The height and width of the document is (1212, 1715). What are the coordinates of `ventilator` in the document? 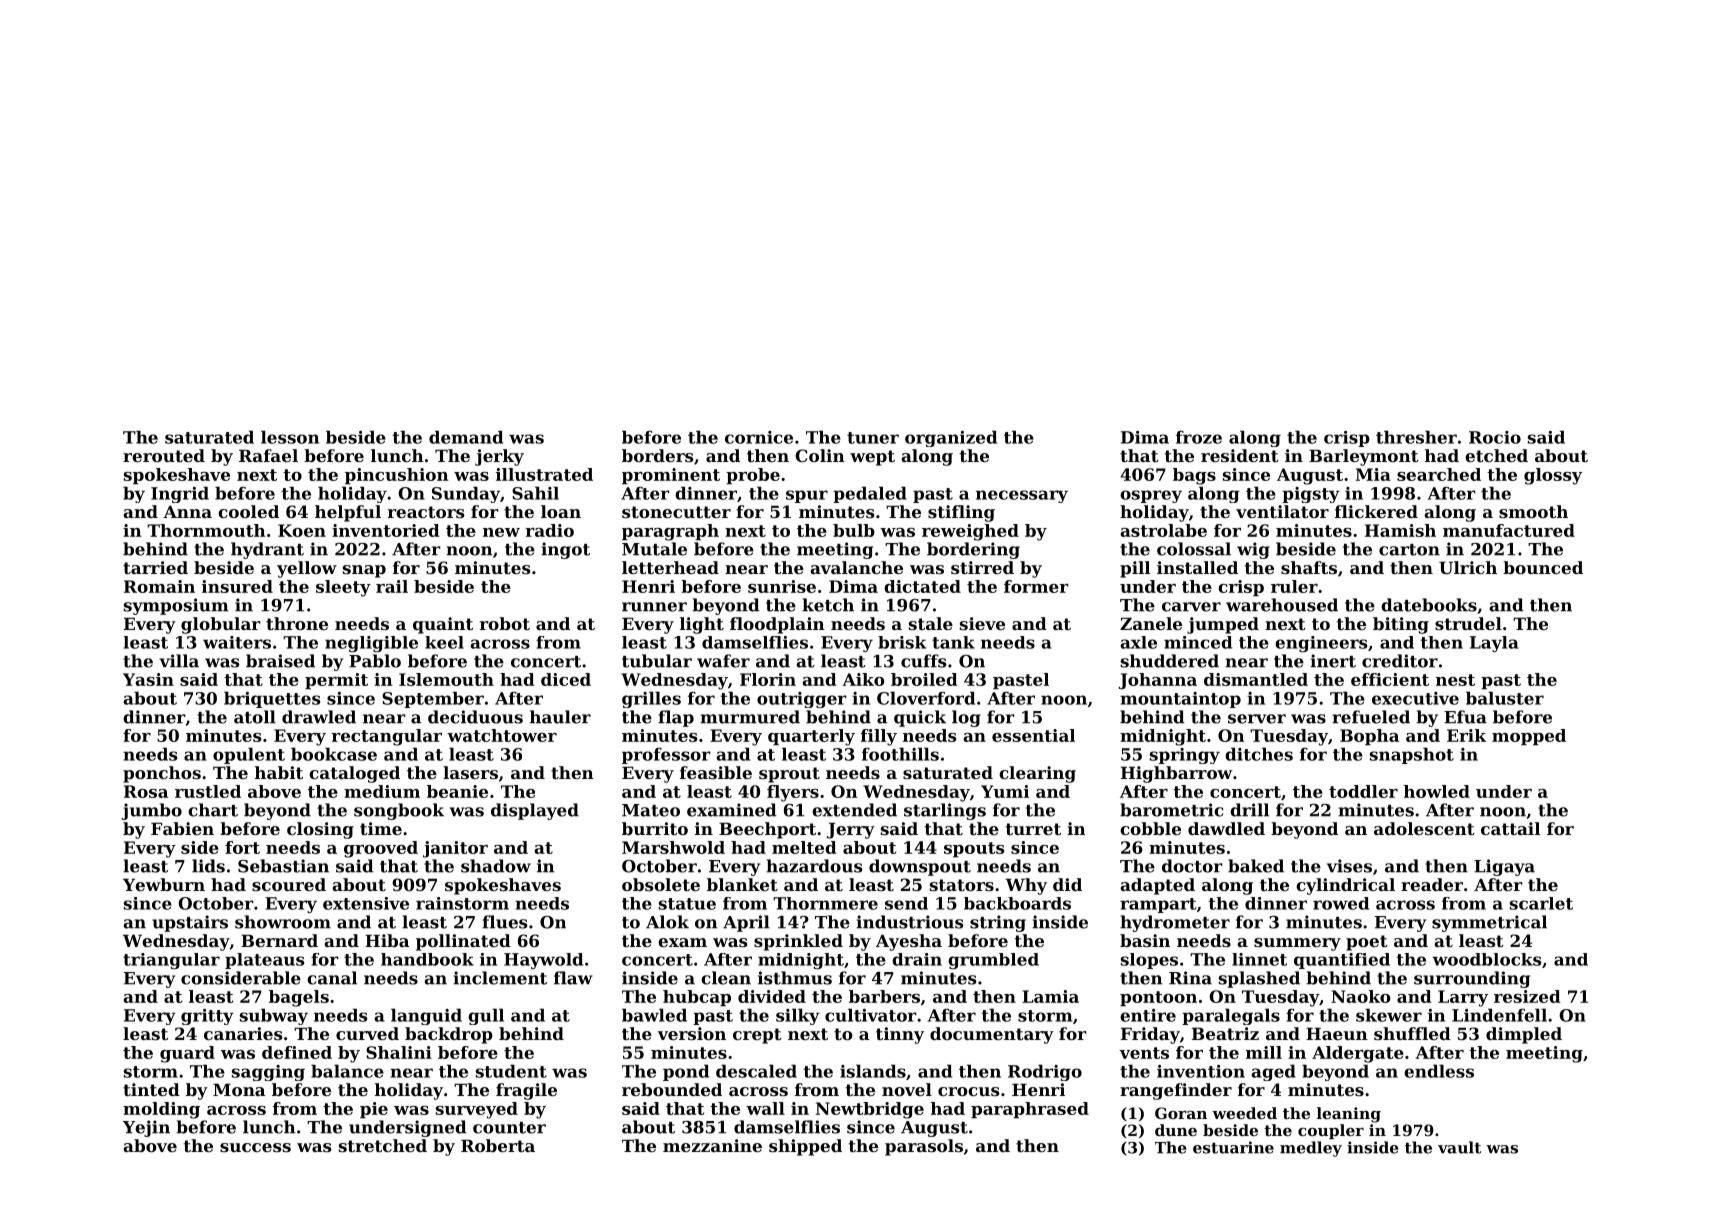 It's located at (1282, 511).
